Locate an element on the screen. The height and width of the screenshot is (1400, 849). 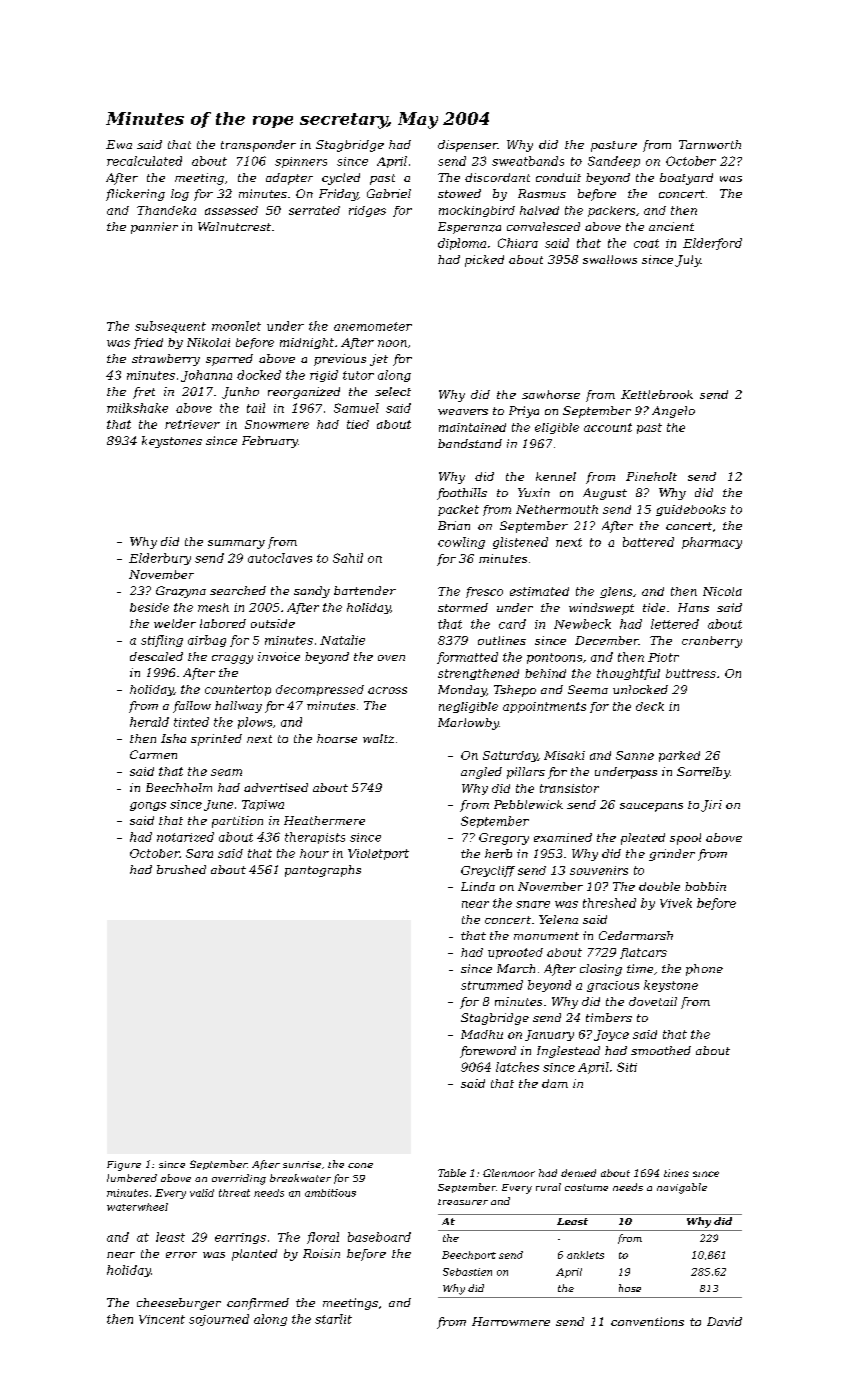
dispenser is located at coordinates (468, 146).
